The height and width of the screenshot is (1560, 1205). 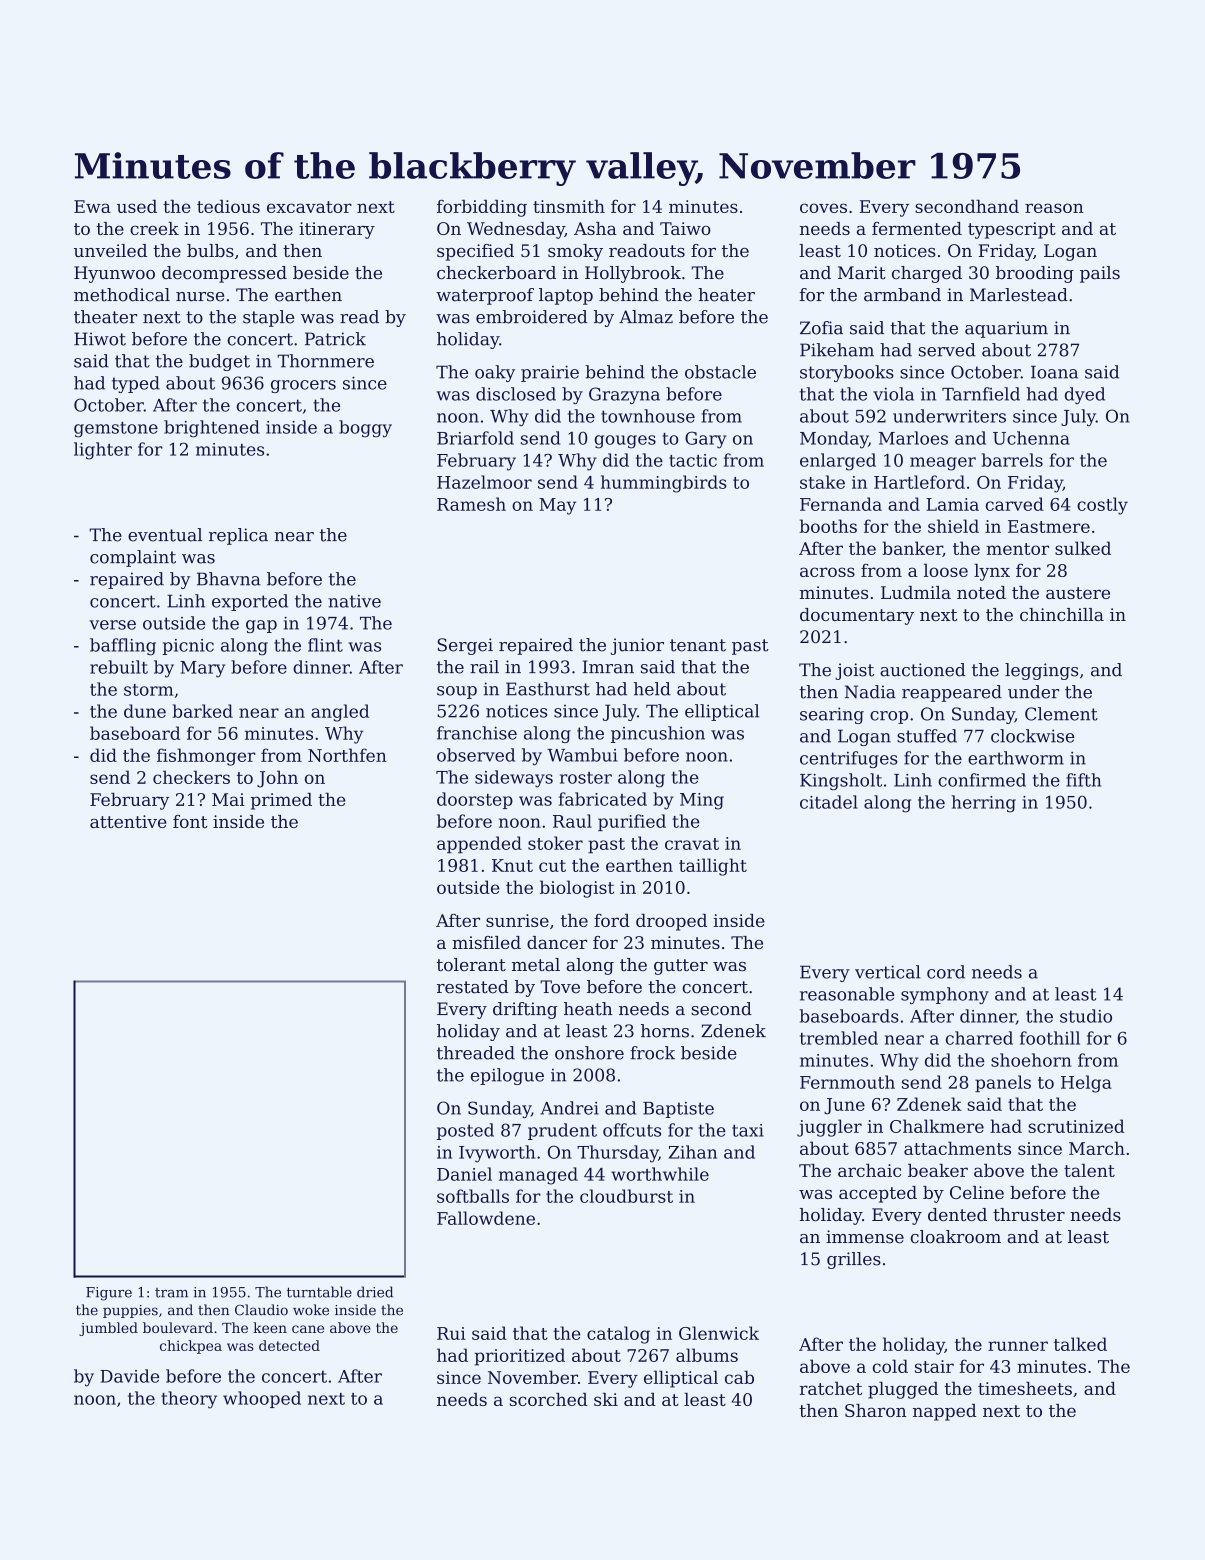 What do you see at coordinates (981, 394) in the screenshot?
I see `Tarnfield` at bounding box center [981, 394].
